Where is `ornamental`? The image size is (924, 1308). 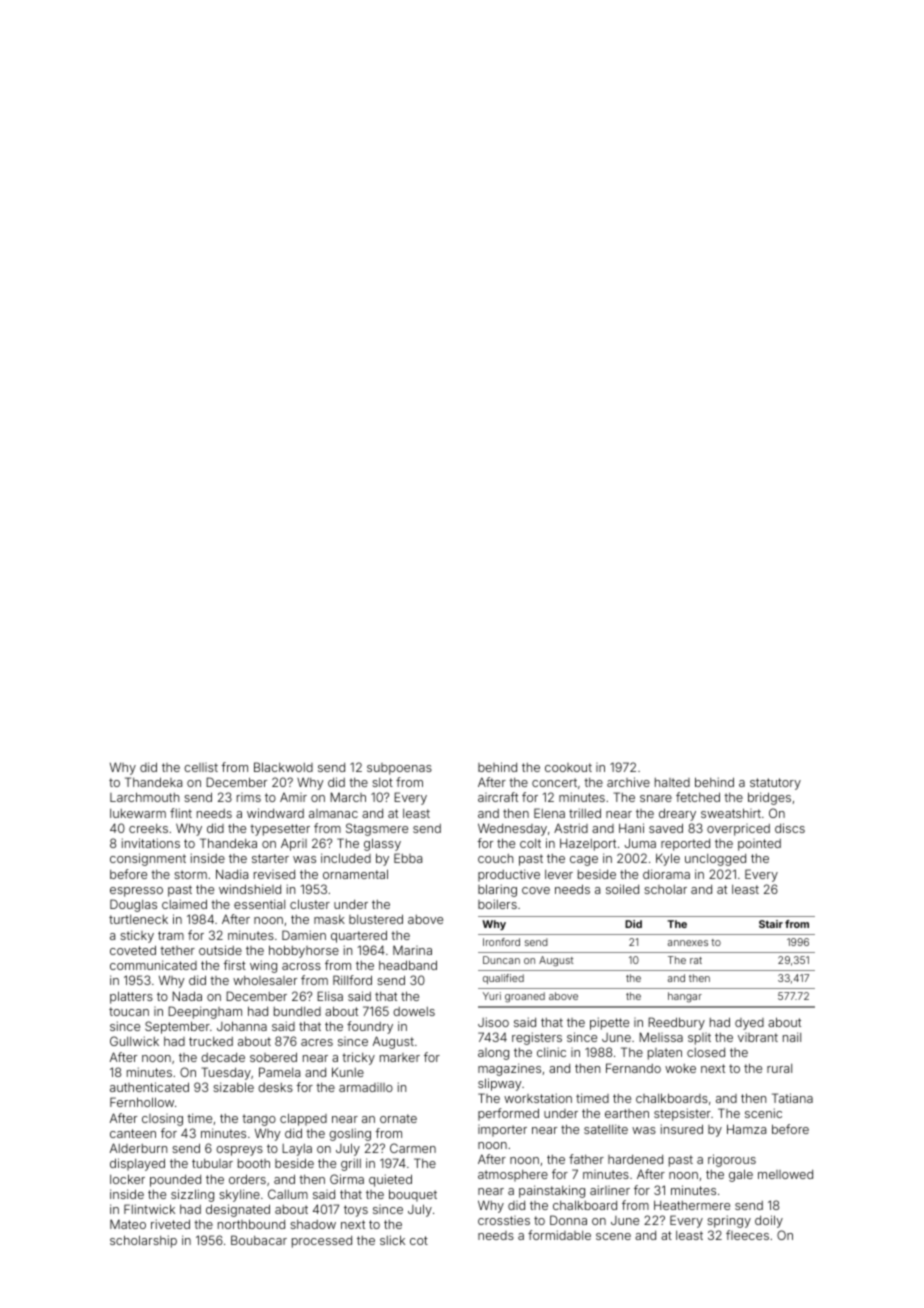
ornamental is located at coordinates (355, 874).
